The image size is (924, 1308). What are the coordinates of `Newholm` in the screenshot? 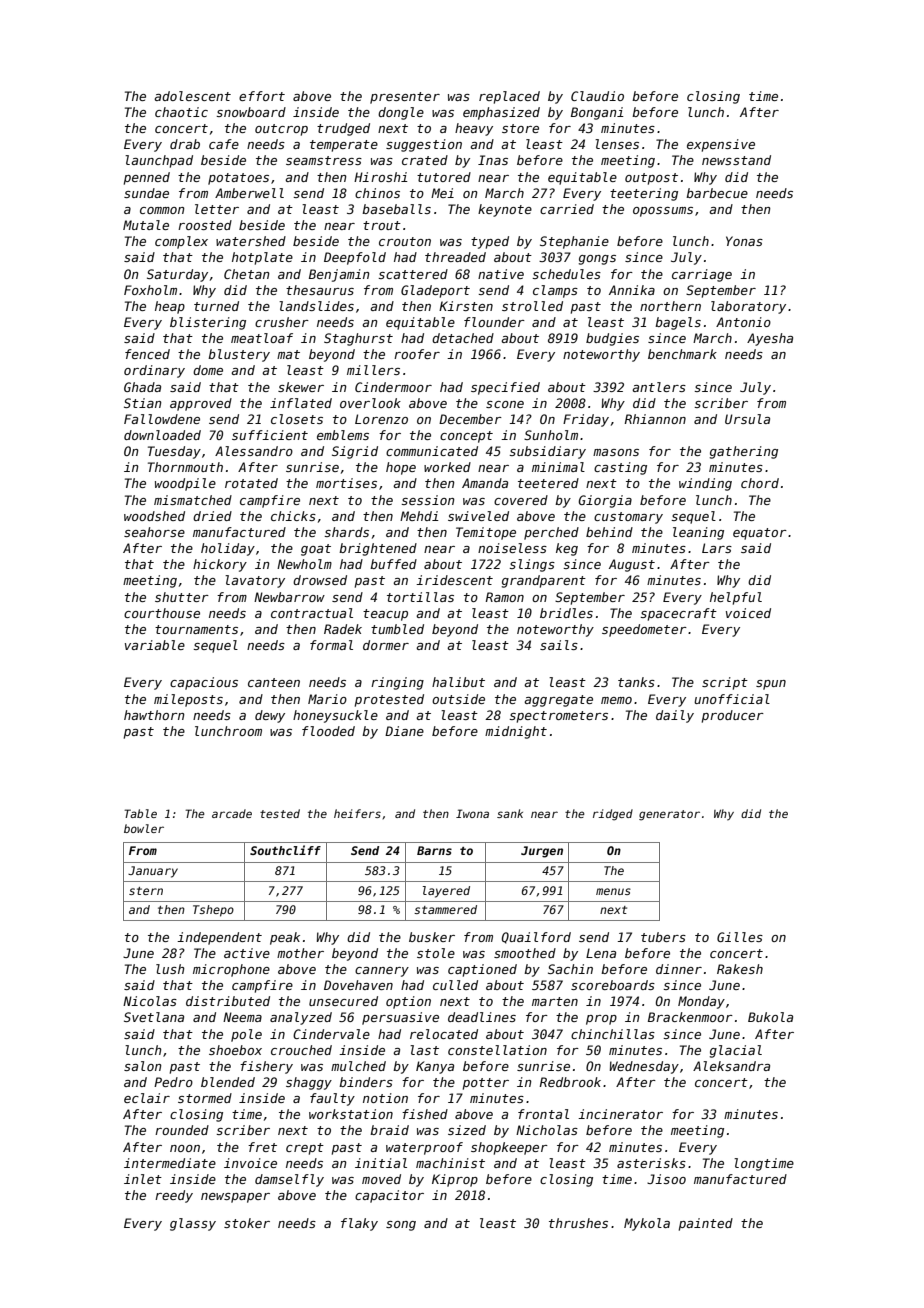 It's located at (304, 564).
